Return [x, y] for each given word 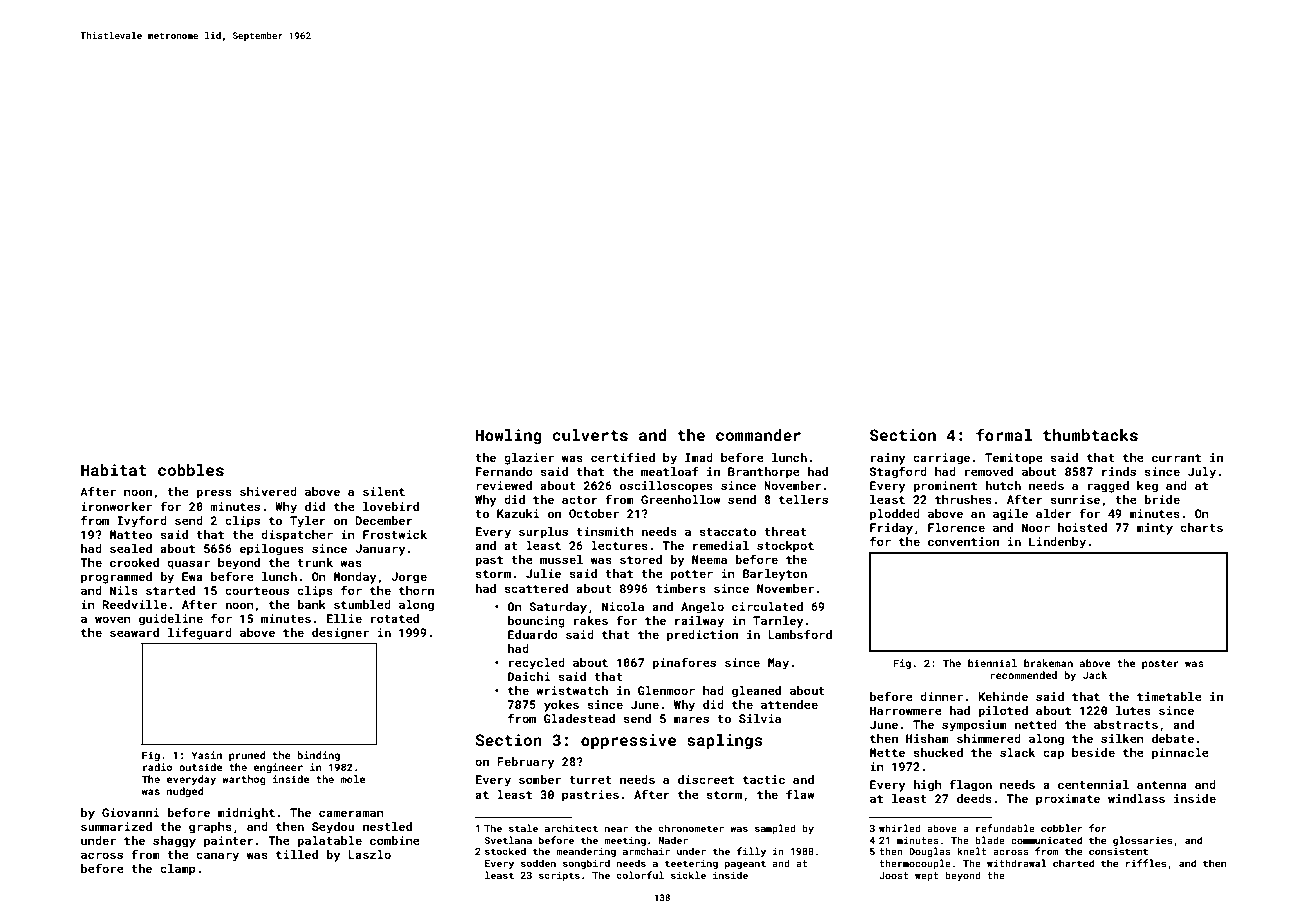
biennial [992, 663]
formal [1004, 434]
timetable [1169, 696]
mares [691, 719]
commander [758, 435]
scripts [559, 876]
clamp [178, 870]
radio [157, 767]
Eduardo [533, 634]
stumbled [362, 604]
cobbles [191, 470]
